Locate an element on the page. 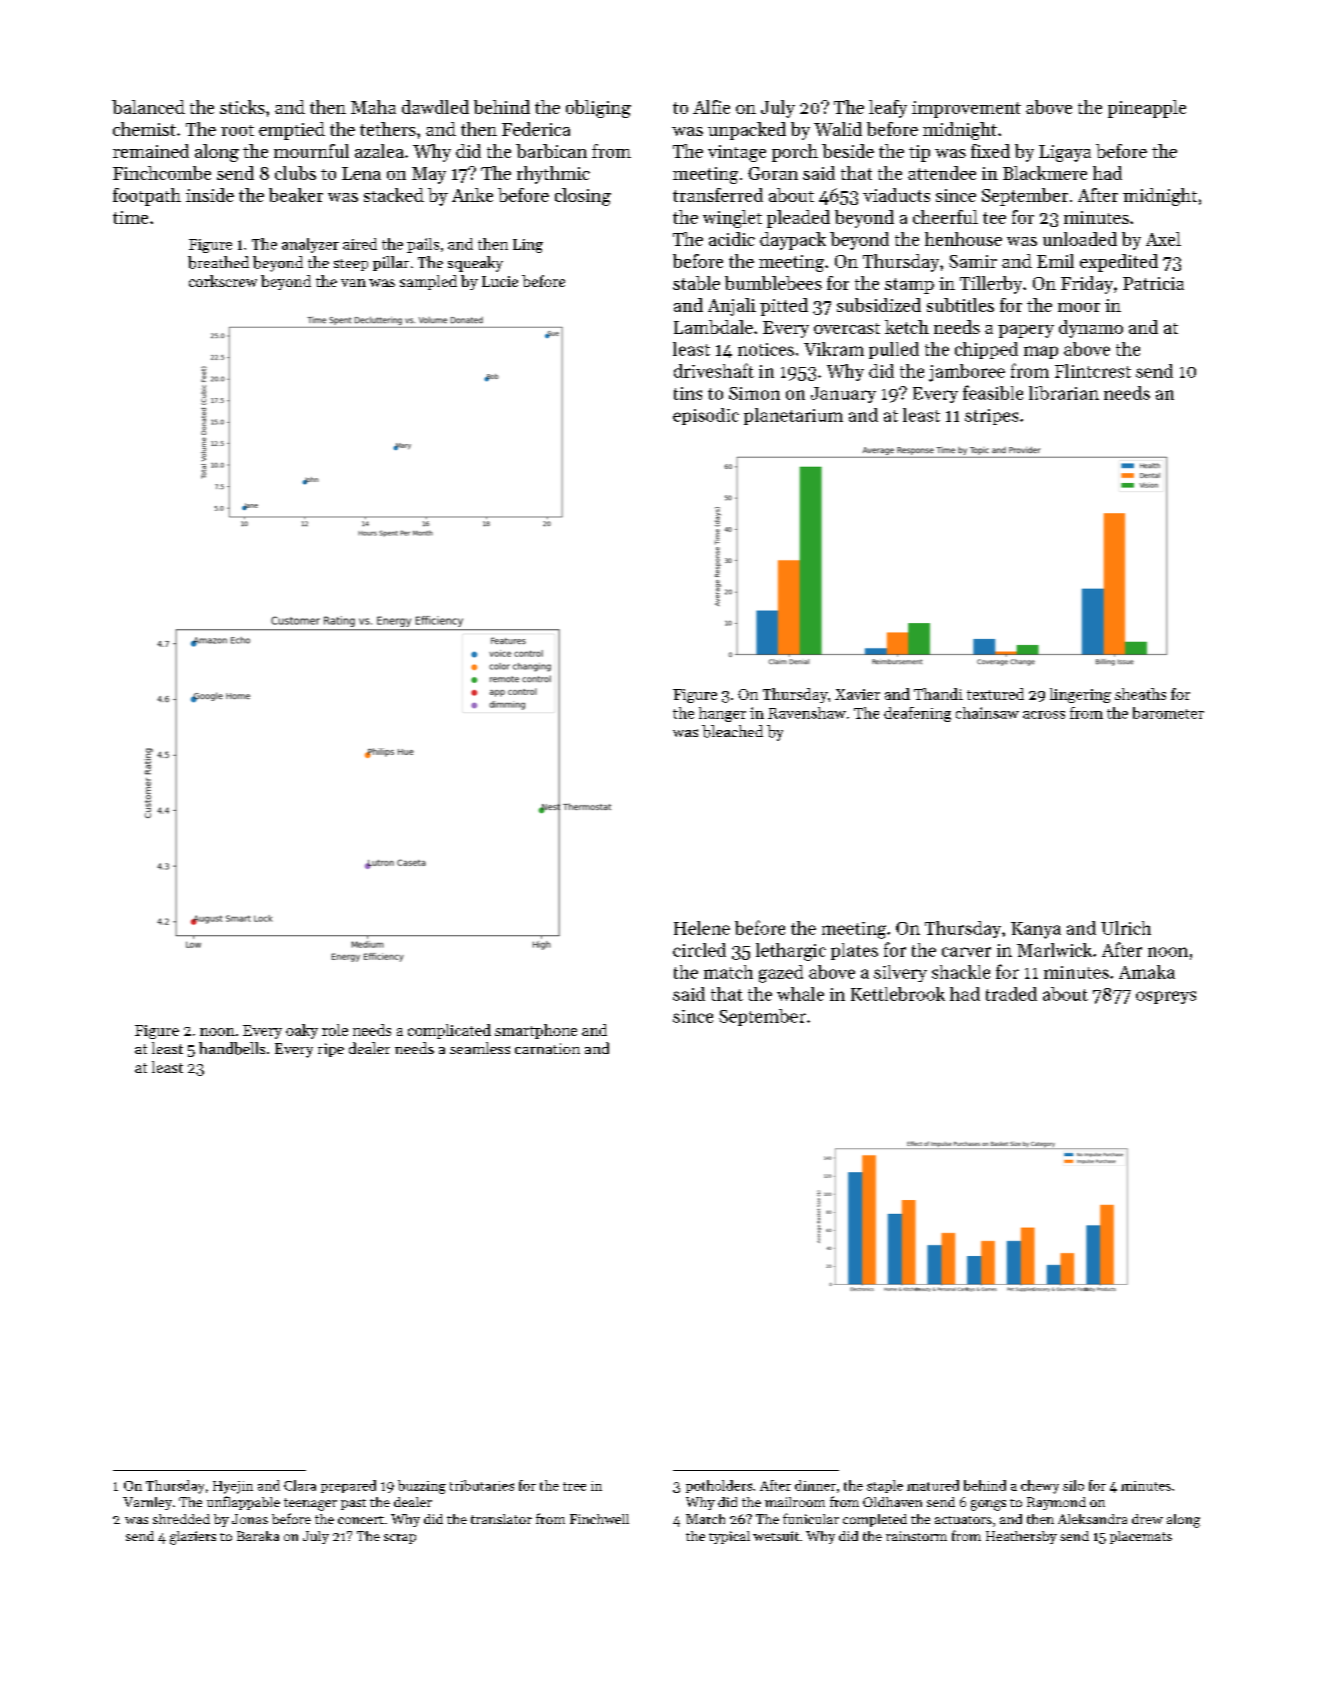 The width and height of the page is (1319, 1707). sheaths is located at coordinates (1140, 694).
